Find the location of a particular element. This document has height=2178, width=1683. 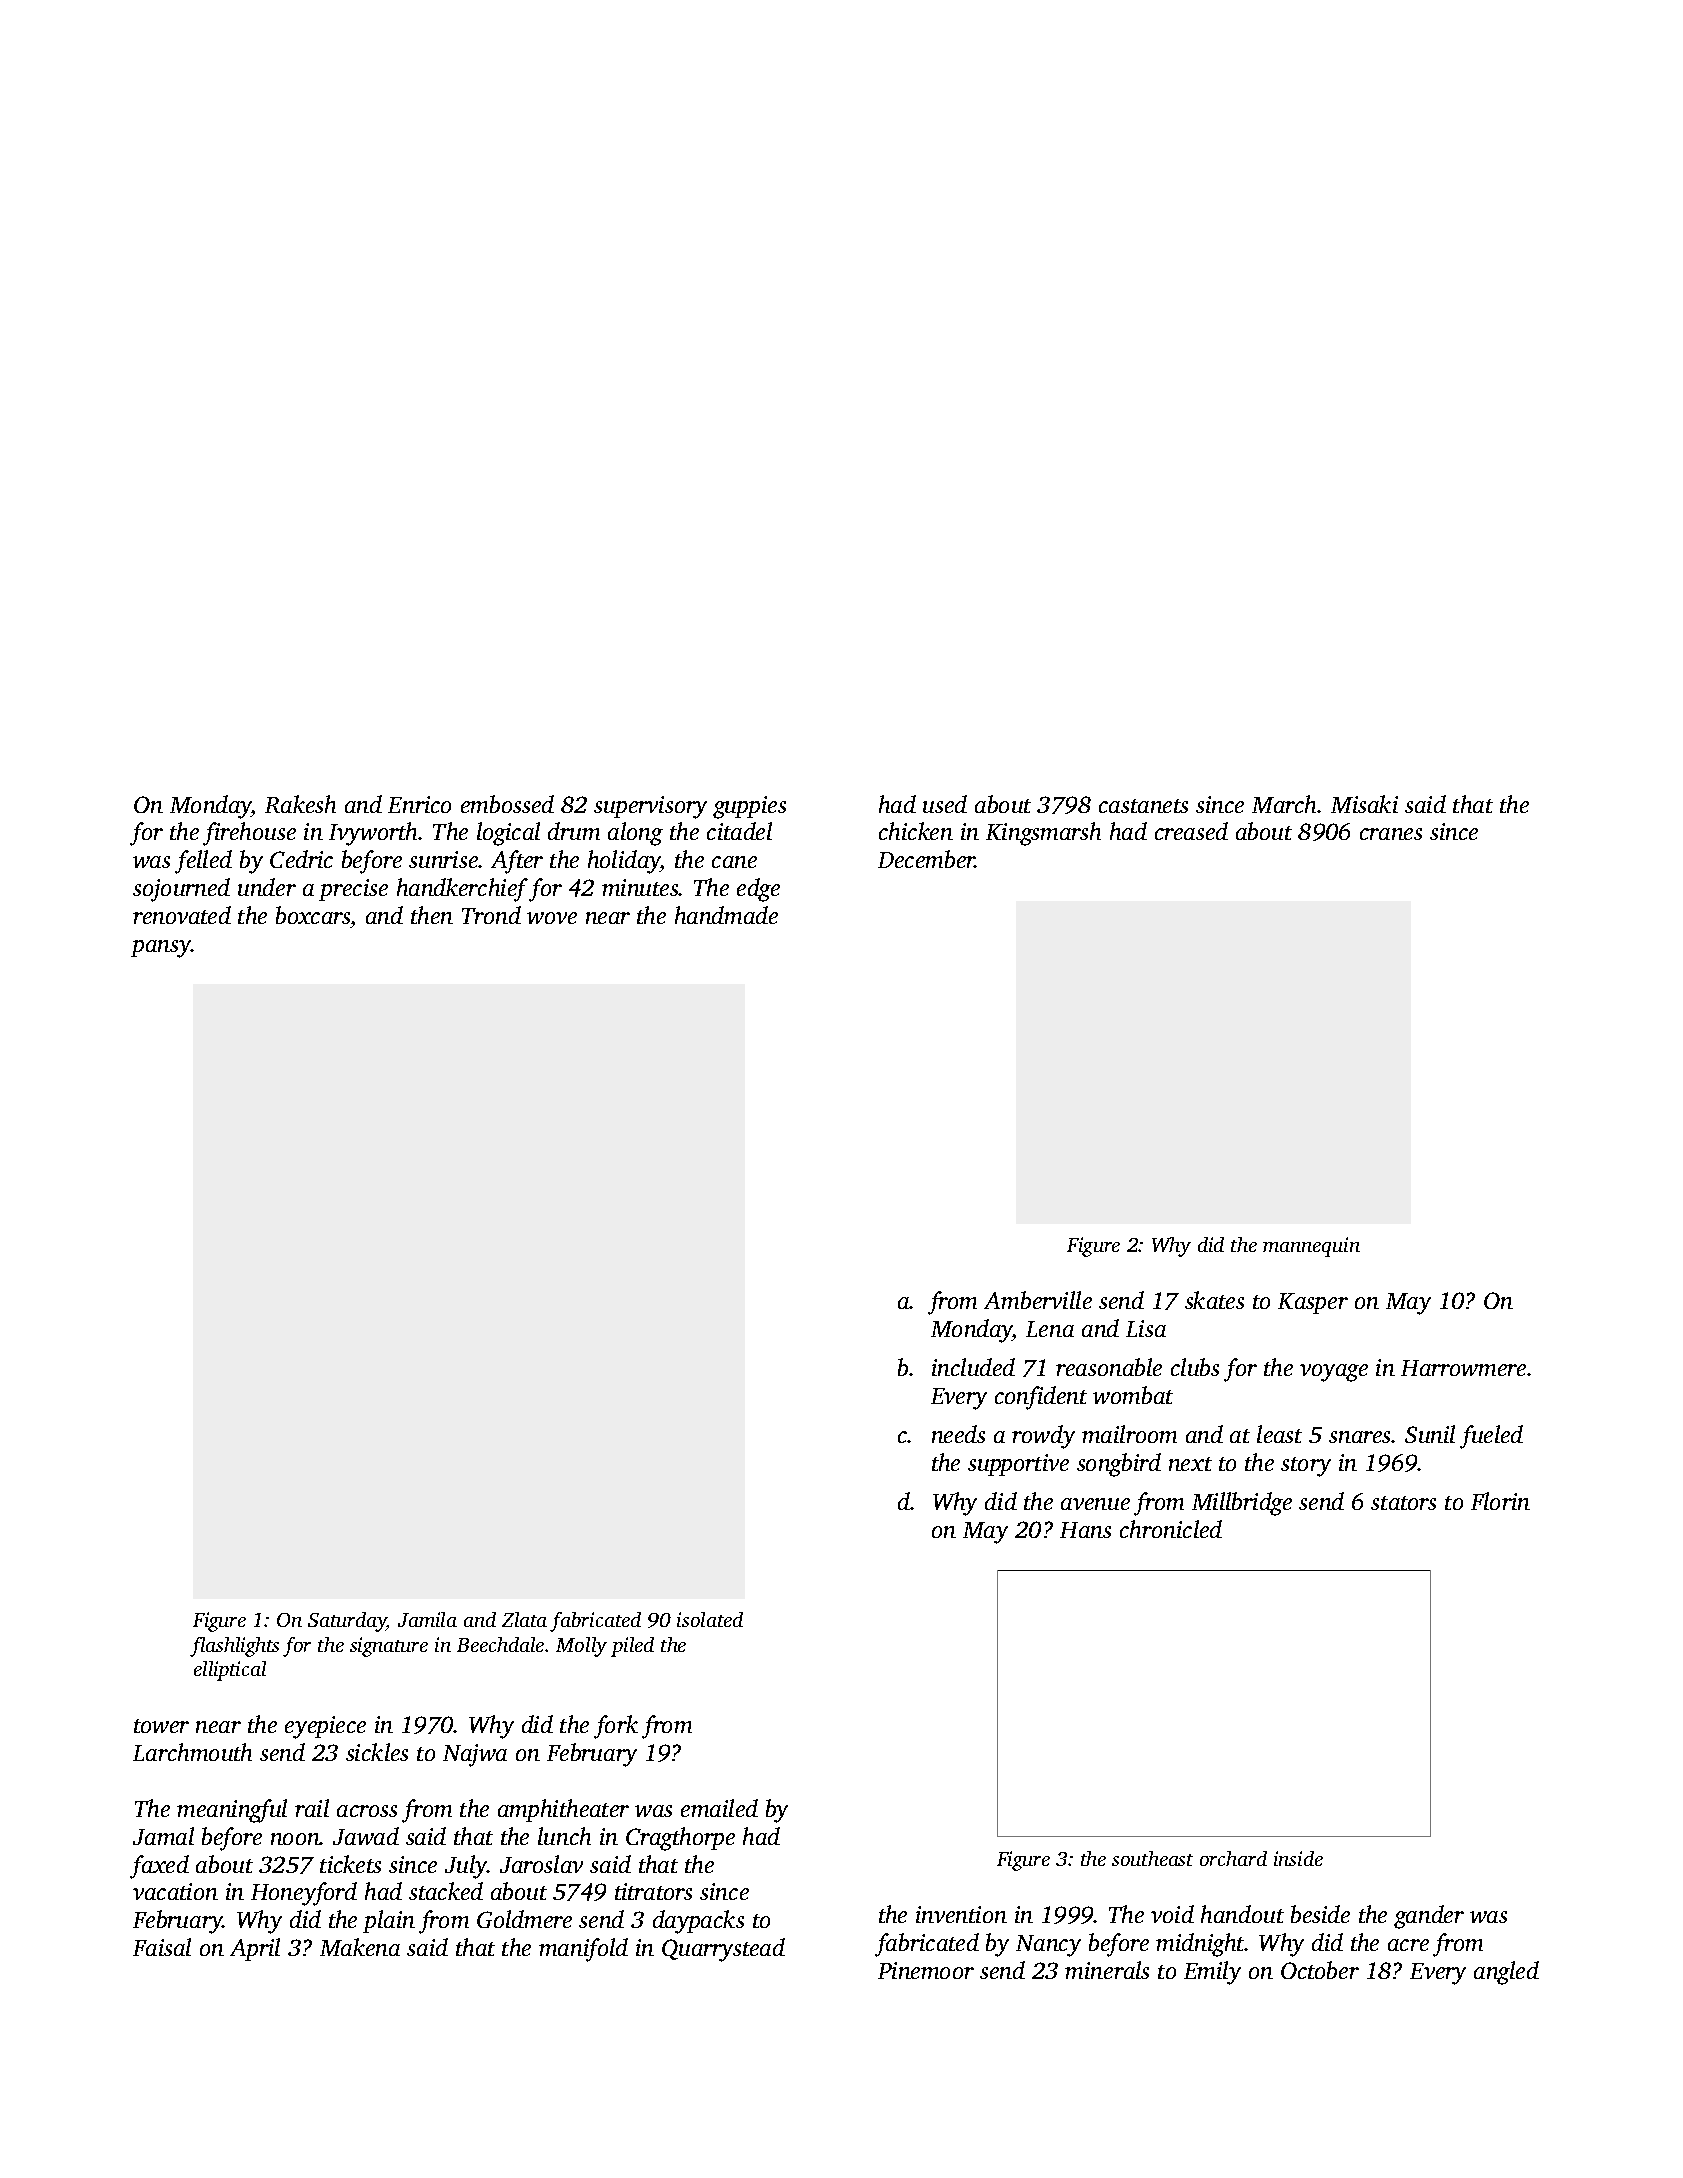

Saturday is located at coordinates (347, 1622).
